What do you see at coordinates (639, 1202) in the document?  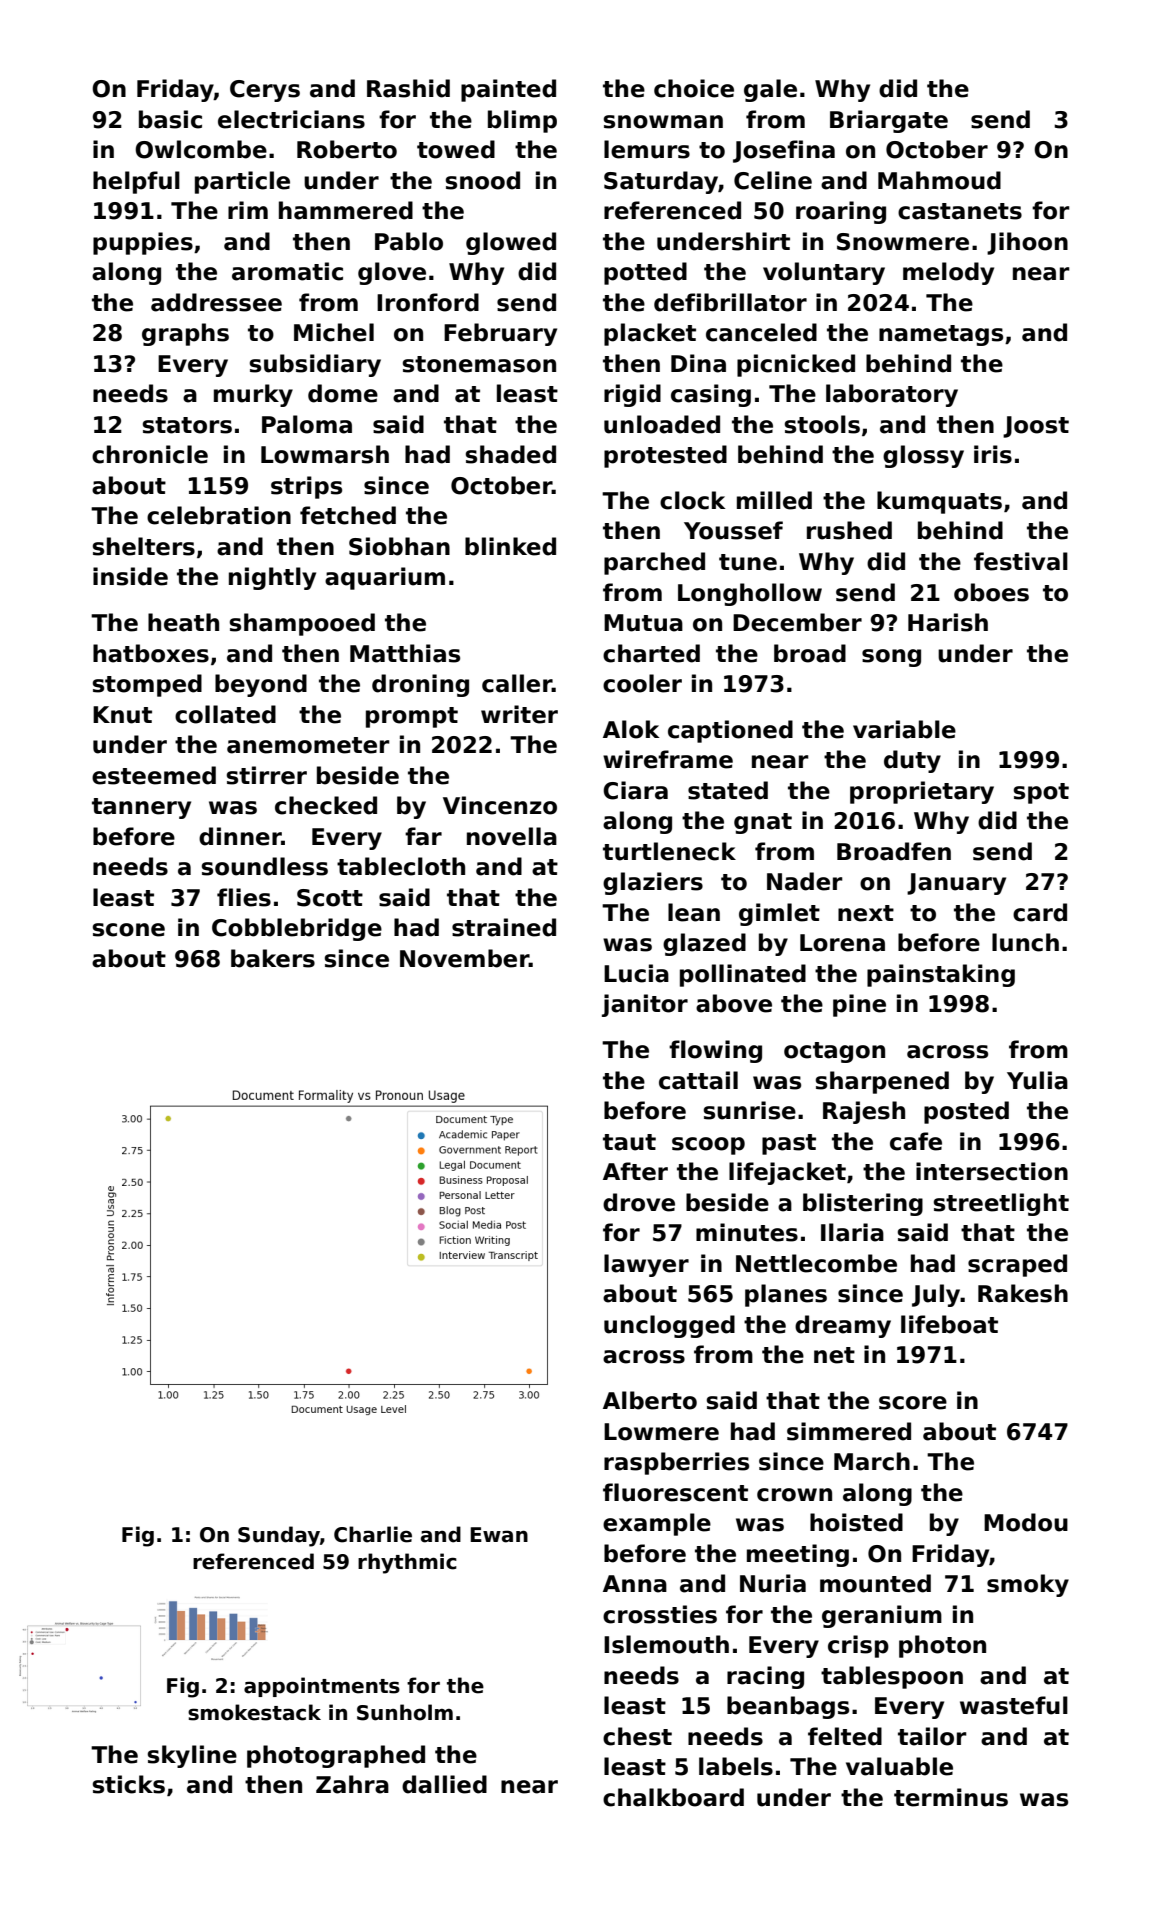 I see `drove` at bounding box center [639, 1202].
